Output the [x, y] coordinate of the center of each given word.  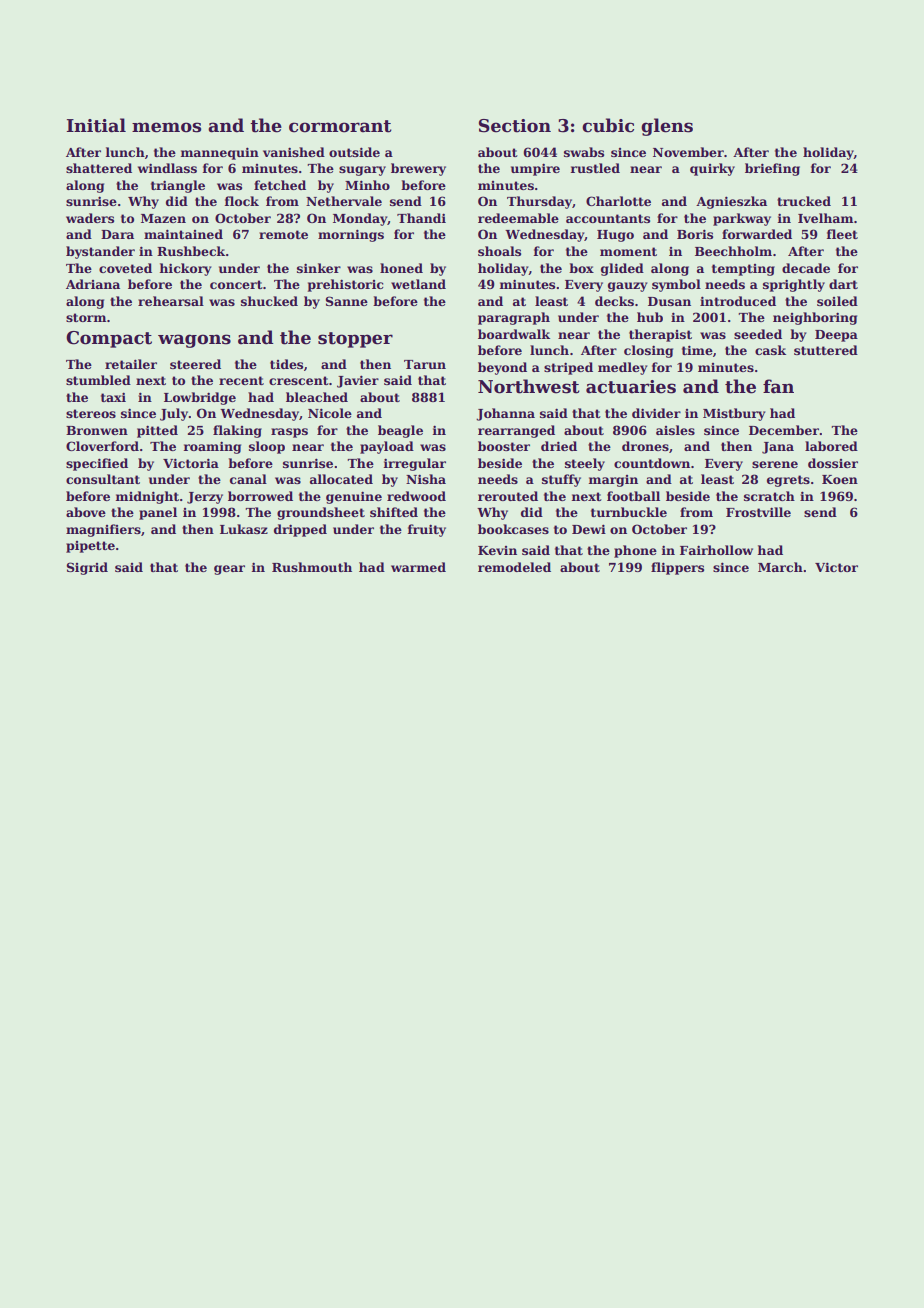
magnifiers [103, 530]
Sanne [347, 301]
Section [515, 126]
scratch [769, 496]
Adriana [93, 284]
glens [667, 127]
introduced [738, 301]
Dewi [589, 529]
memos [166, 127]
